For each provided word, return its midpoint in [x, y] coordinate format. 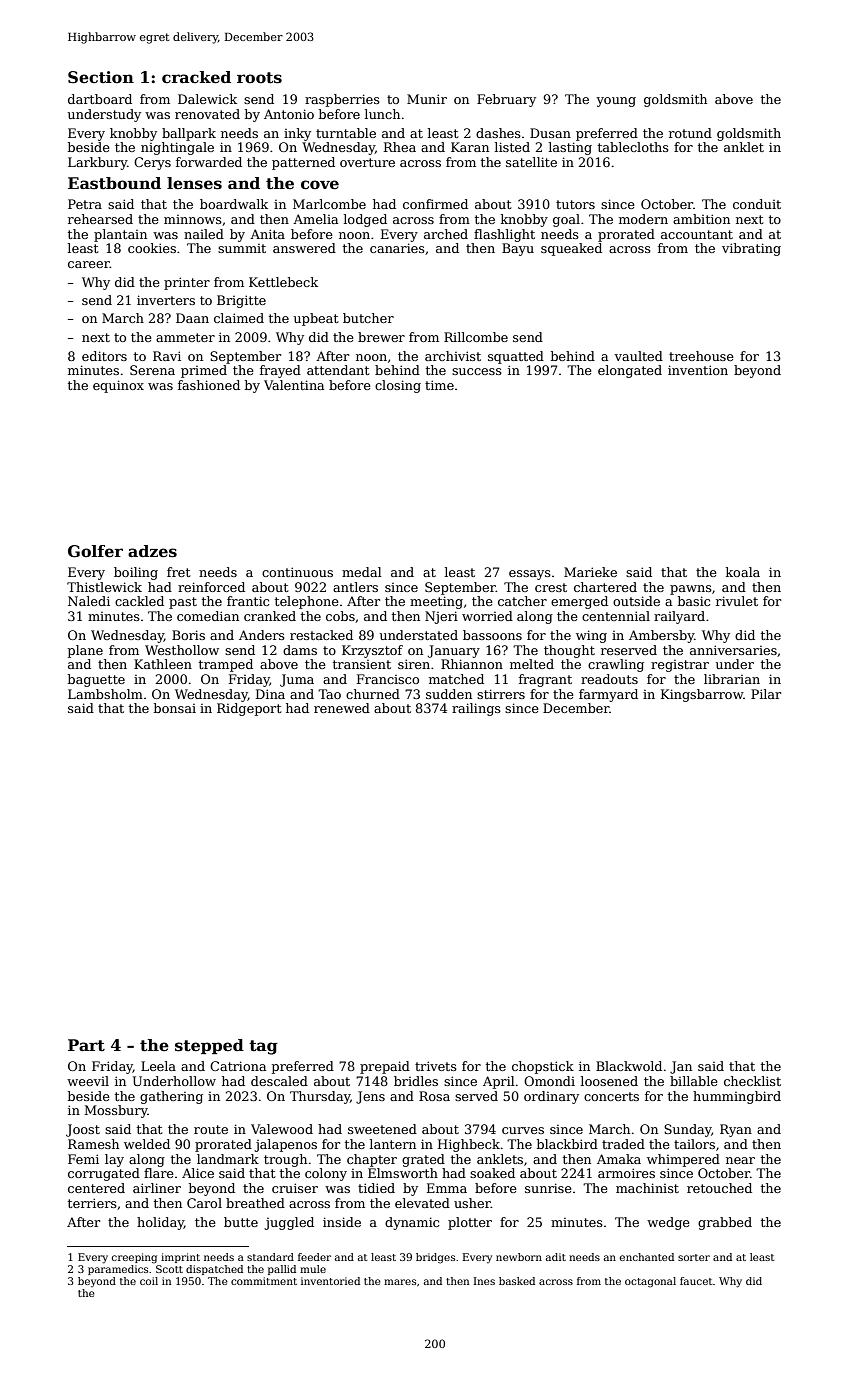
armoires [626, 1173]
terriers [92, 1203]
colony [326, 1174]
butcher [368, 318]
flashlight [504, 235]
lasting [570, 148]
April [499, 1082]
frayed [280, 371]
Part [86, 1045]
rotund [690, 133]
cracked [196, 77]
